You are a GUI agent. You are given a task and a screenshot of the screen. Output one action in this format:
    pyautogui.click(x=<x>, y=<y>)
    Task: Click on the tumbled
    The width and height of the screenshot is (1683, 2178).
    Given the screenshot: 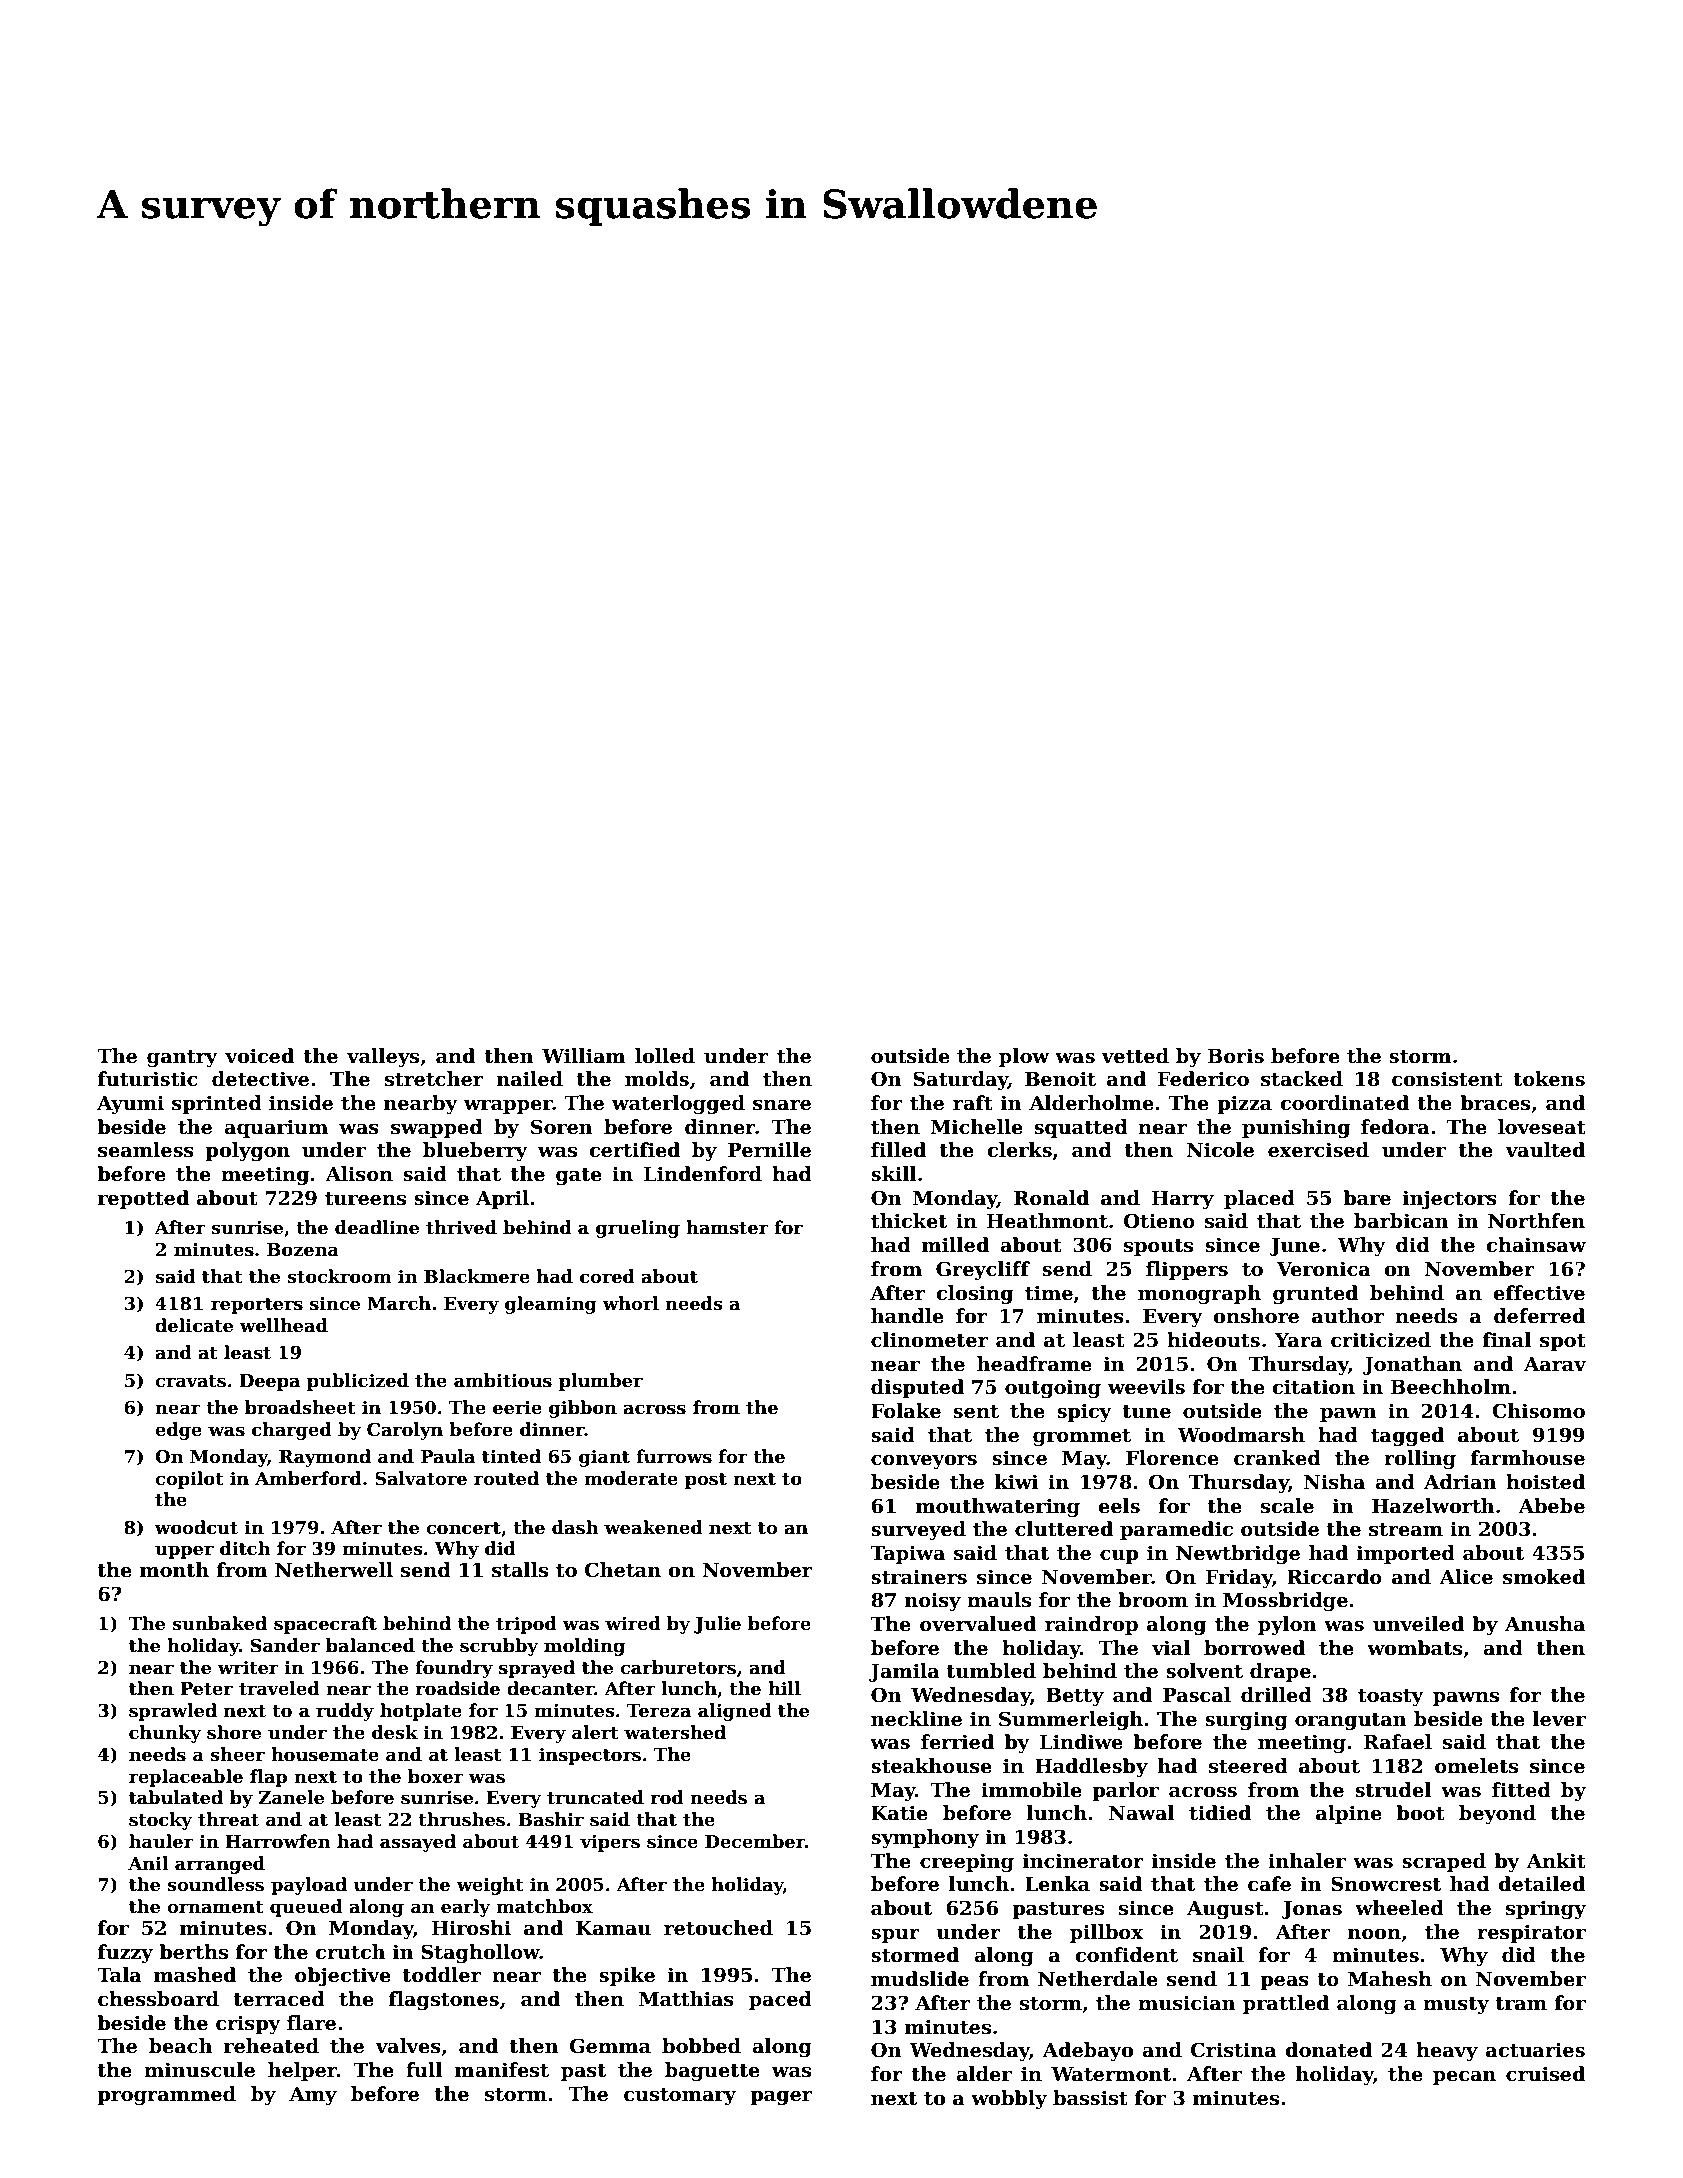 What is the action you would take?
    pyautogui.click(x=991, y=1671)
